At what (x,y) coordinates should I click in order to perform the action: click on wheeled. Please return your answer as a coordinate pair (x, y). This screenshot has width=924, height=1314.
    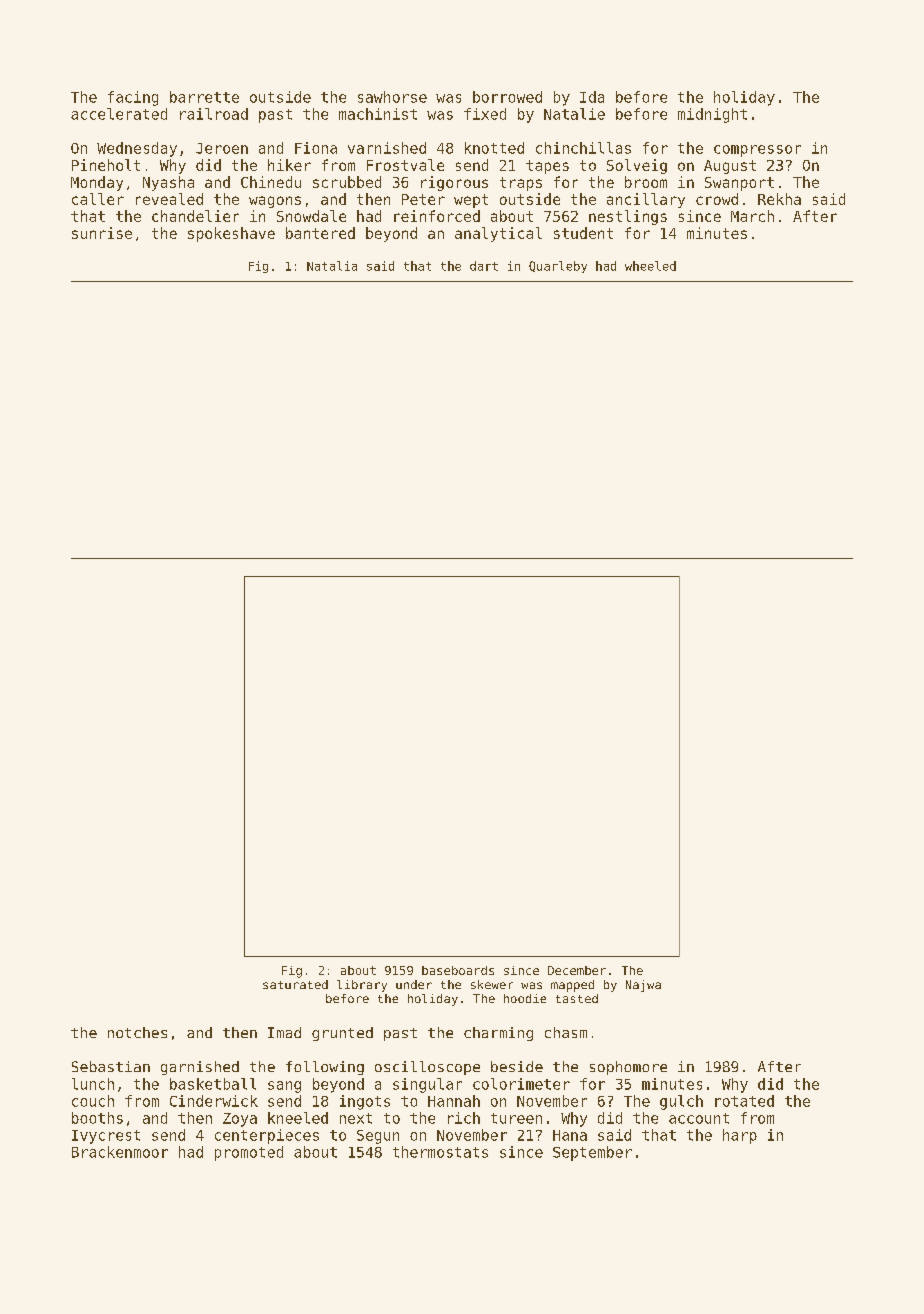
    Looking at the image, I should click on (650, 266).
